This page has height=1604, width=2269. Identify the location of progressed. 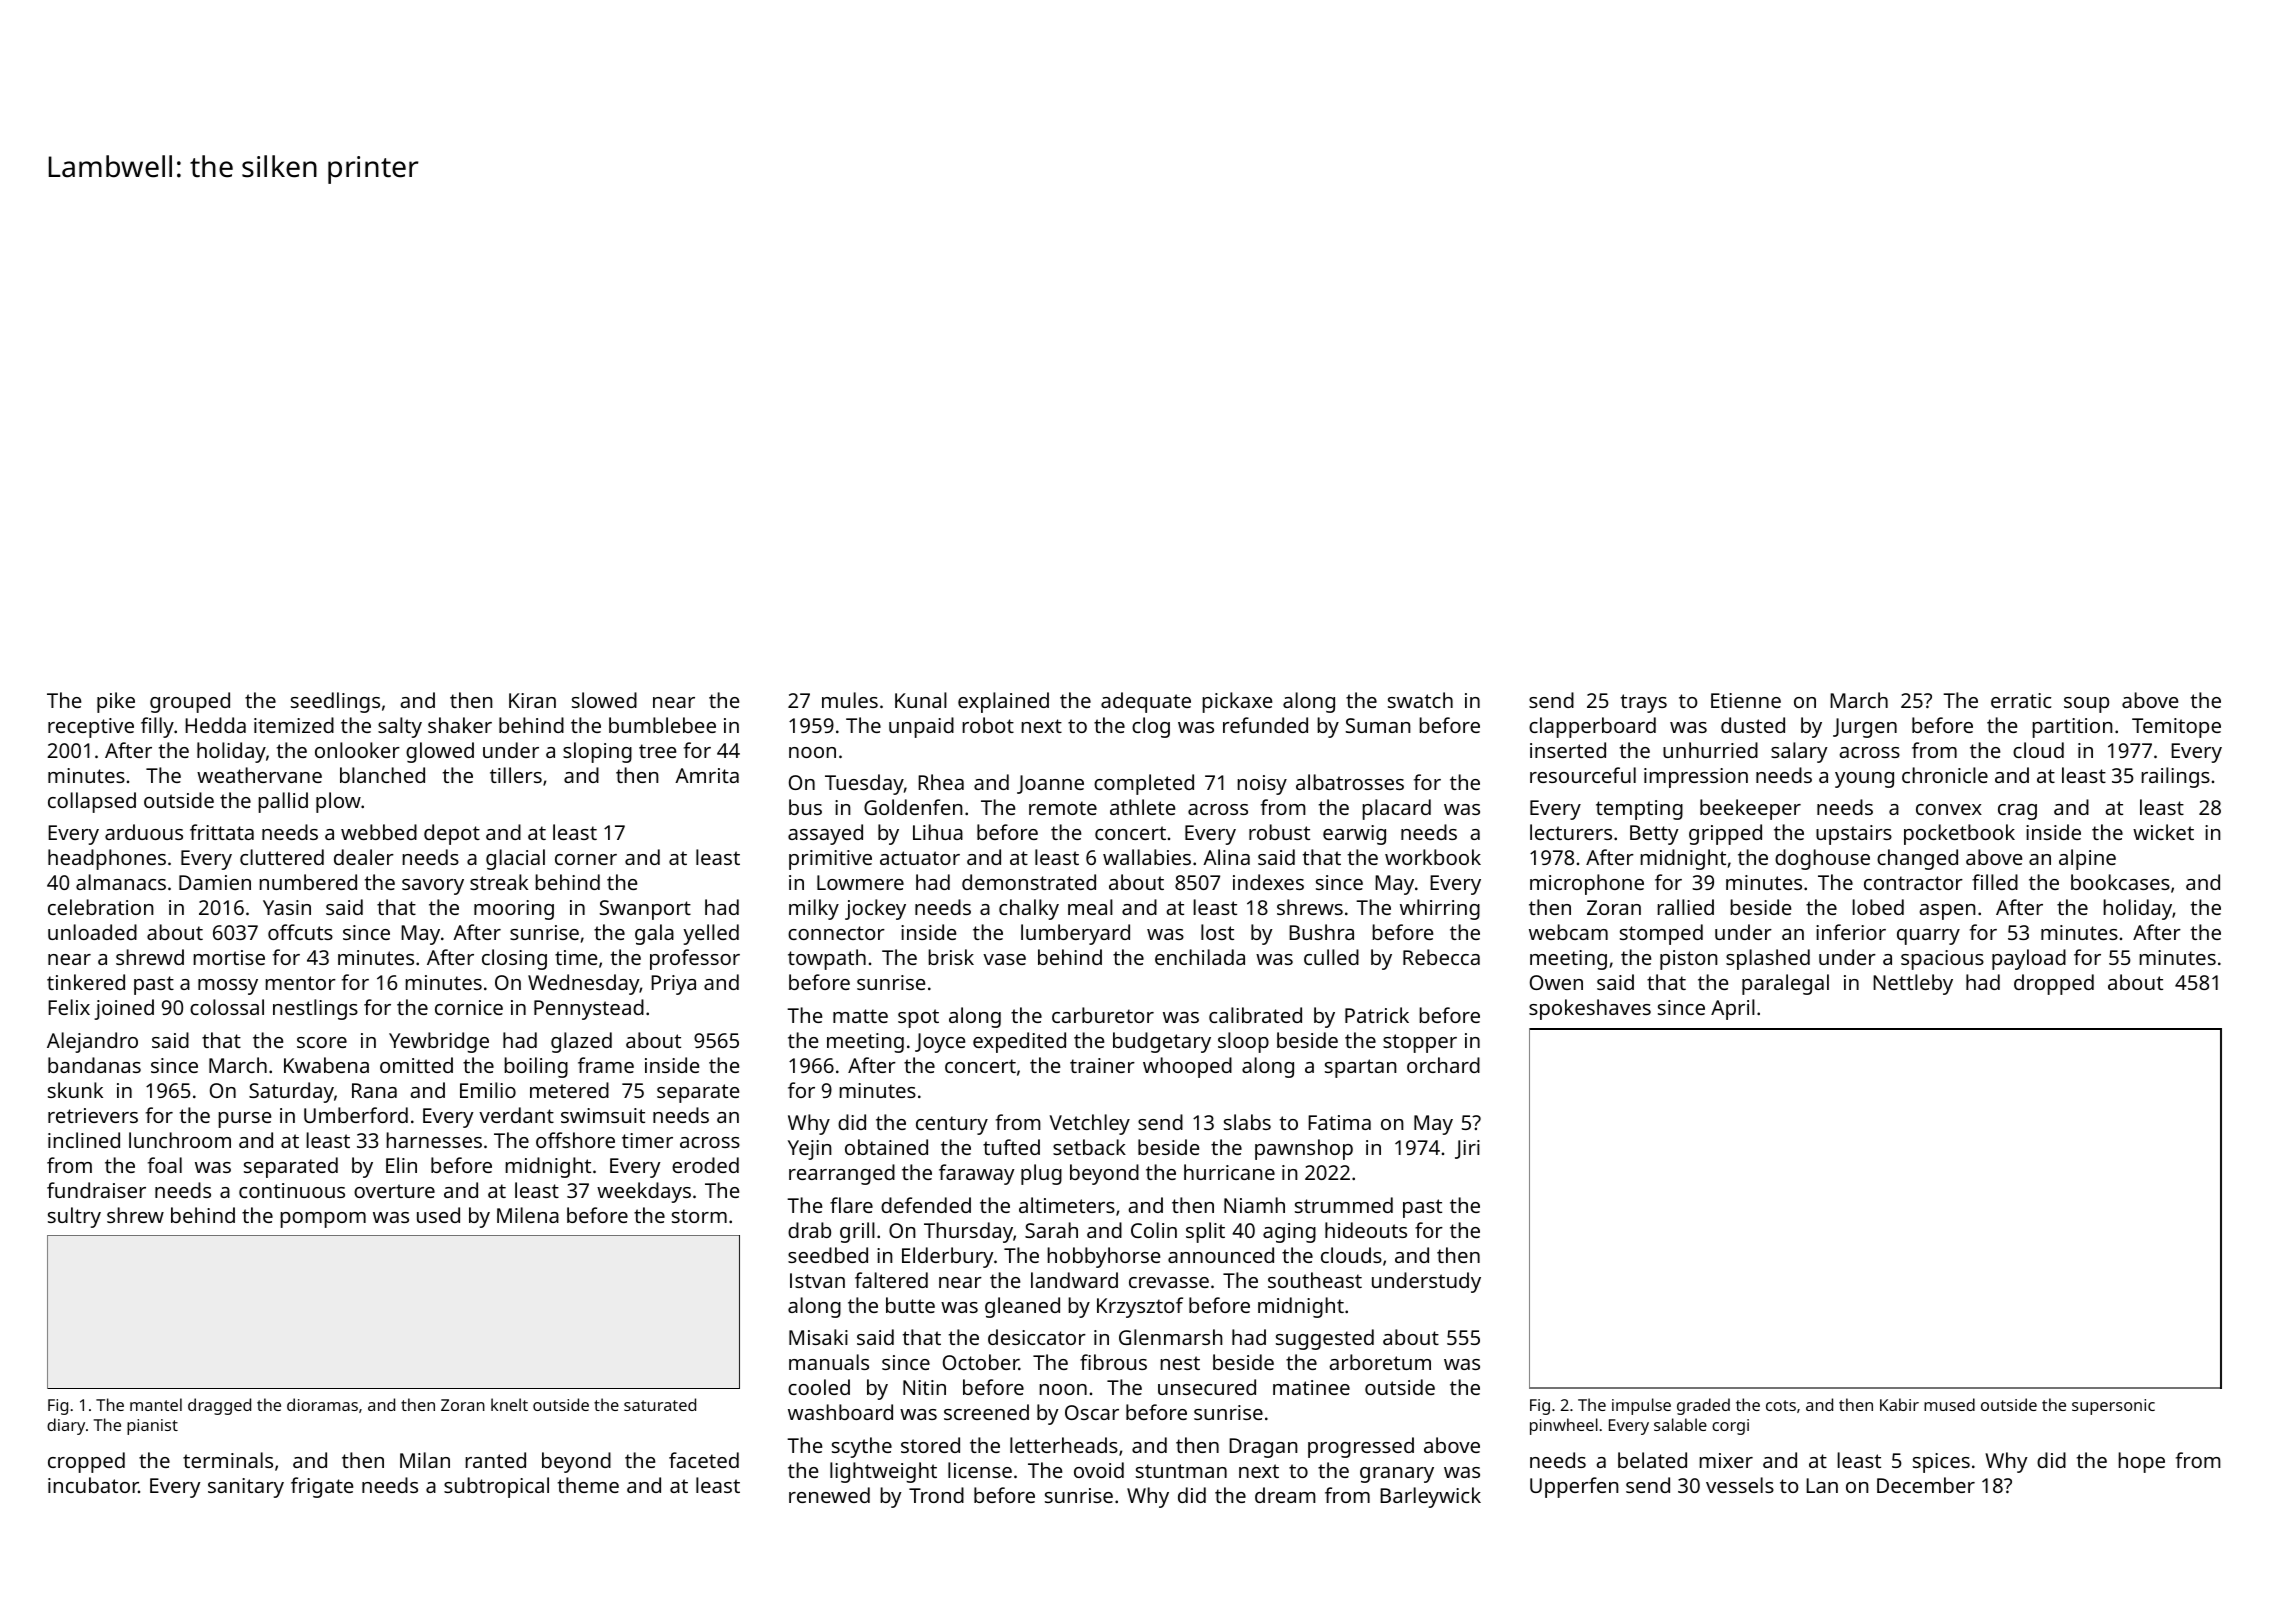
(1361, 1447).
